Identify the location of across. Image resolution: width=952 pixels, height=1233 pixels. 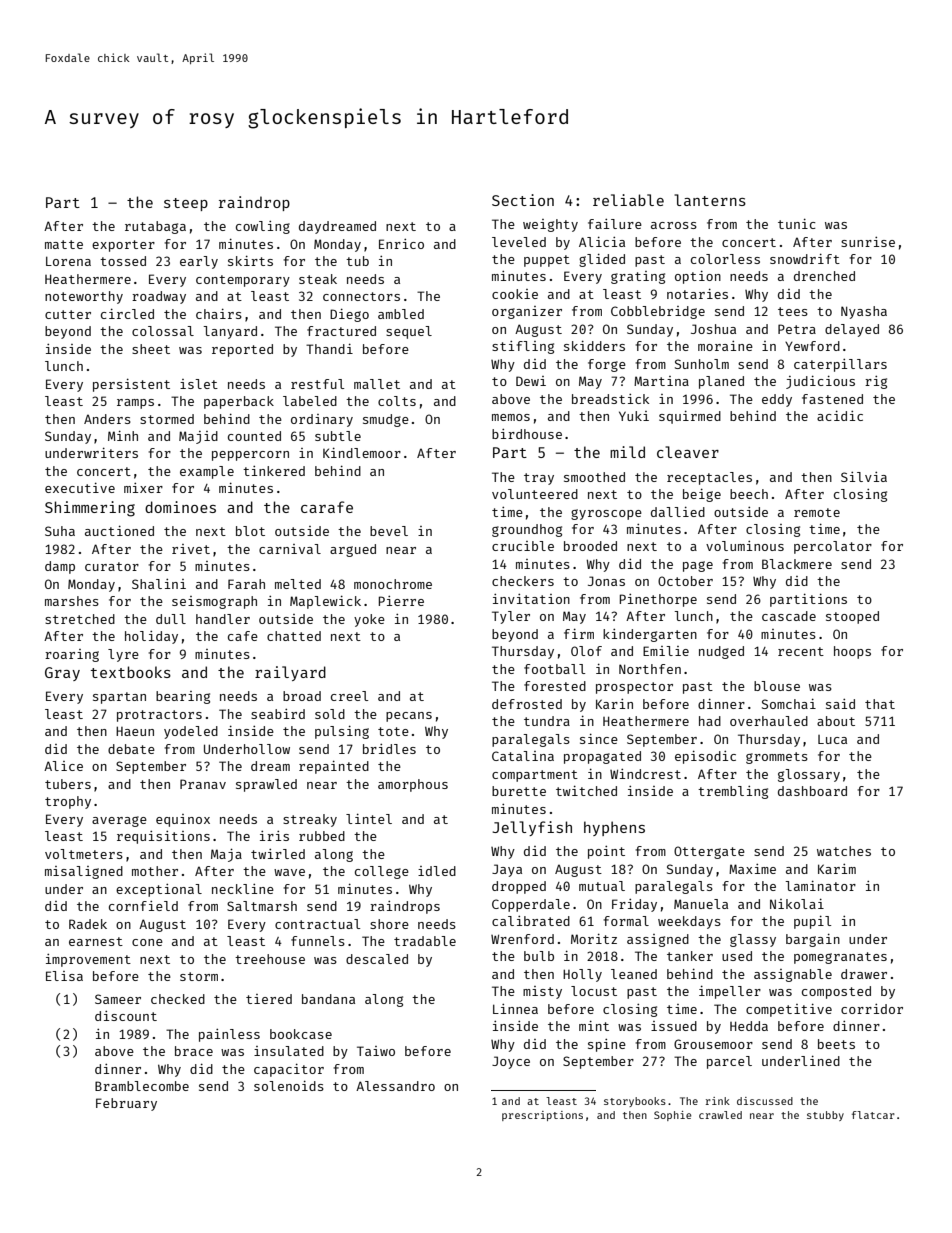
(674, 225).
